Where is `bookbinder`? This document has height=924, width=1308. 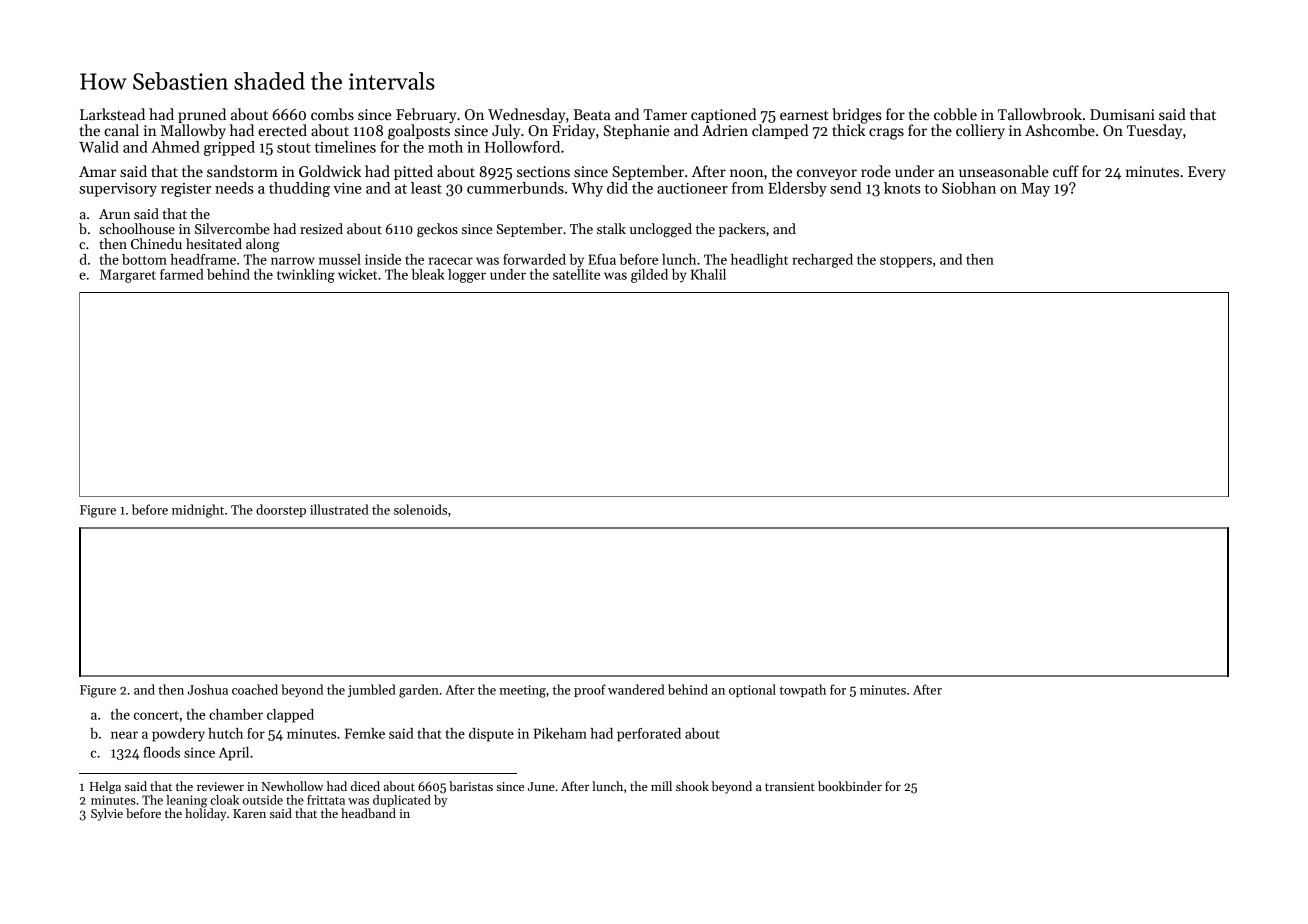 bookbinder is located at coordinates (850, 786).
